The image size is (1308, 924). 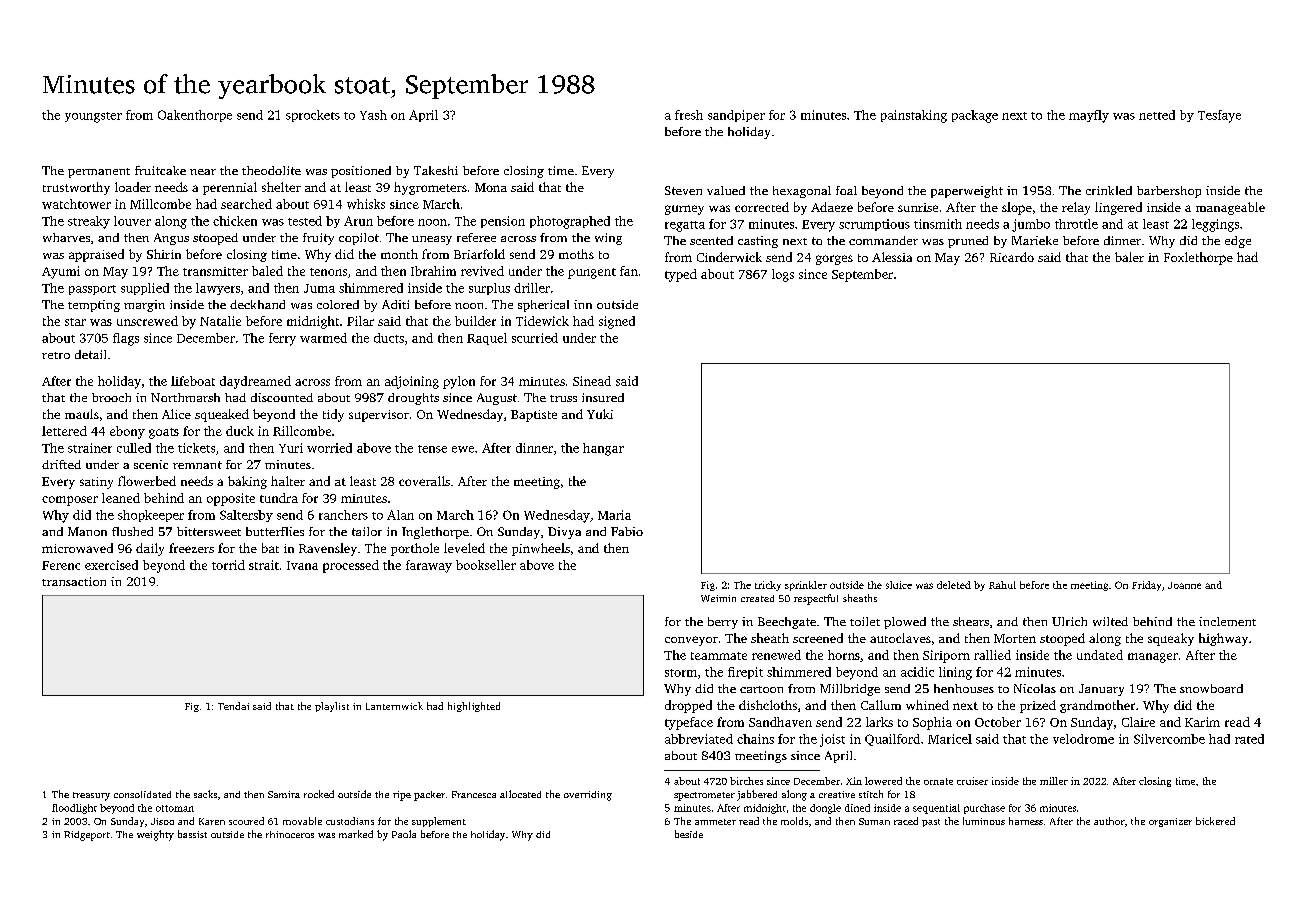 What do you see at coordinates (1198, 258) in the screenshot?
I see `Foxlethorpe` at bounding box center [1198, 258].
